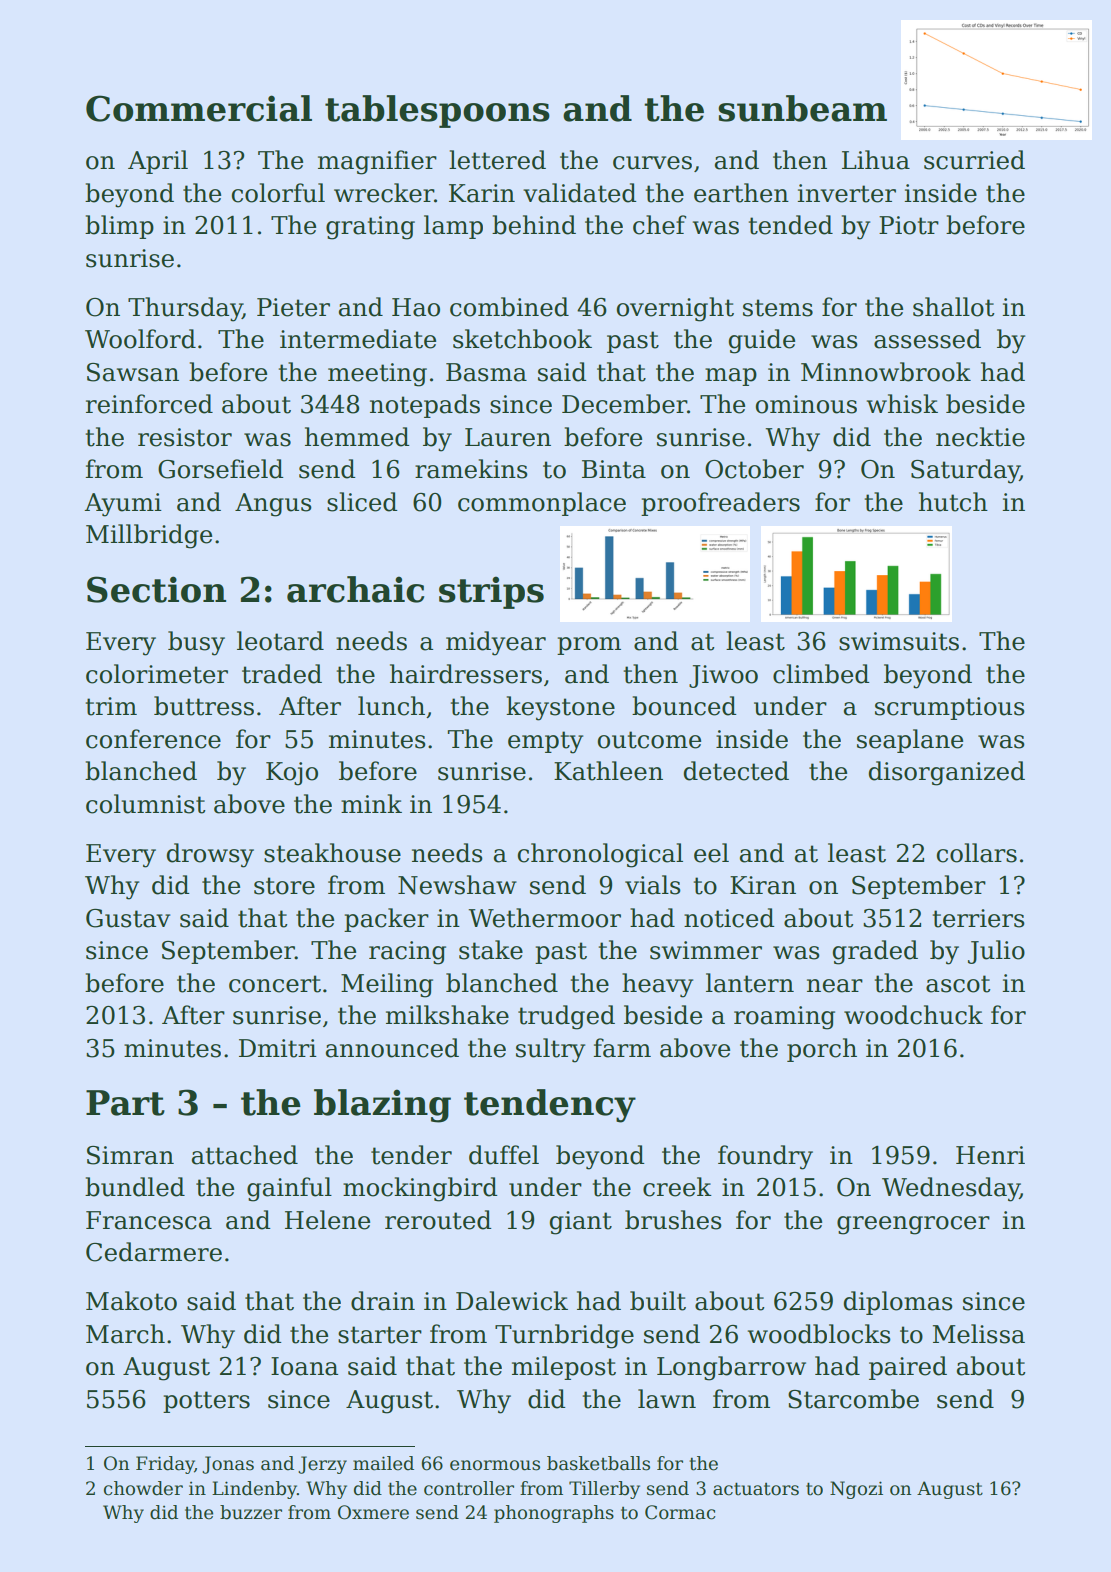  I want to click on noticed, so click(729, 918).
